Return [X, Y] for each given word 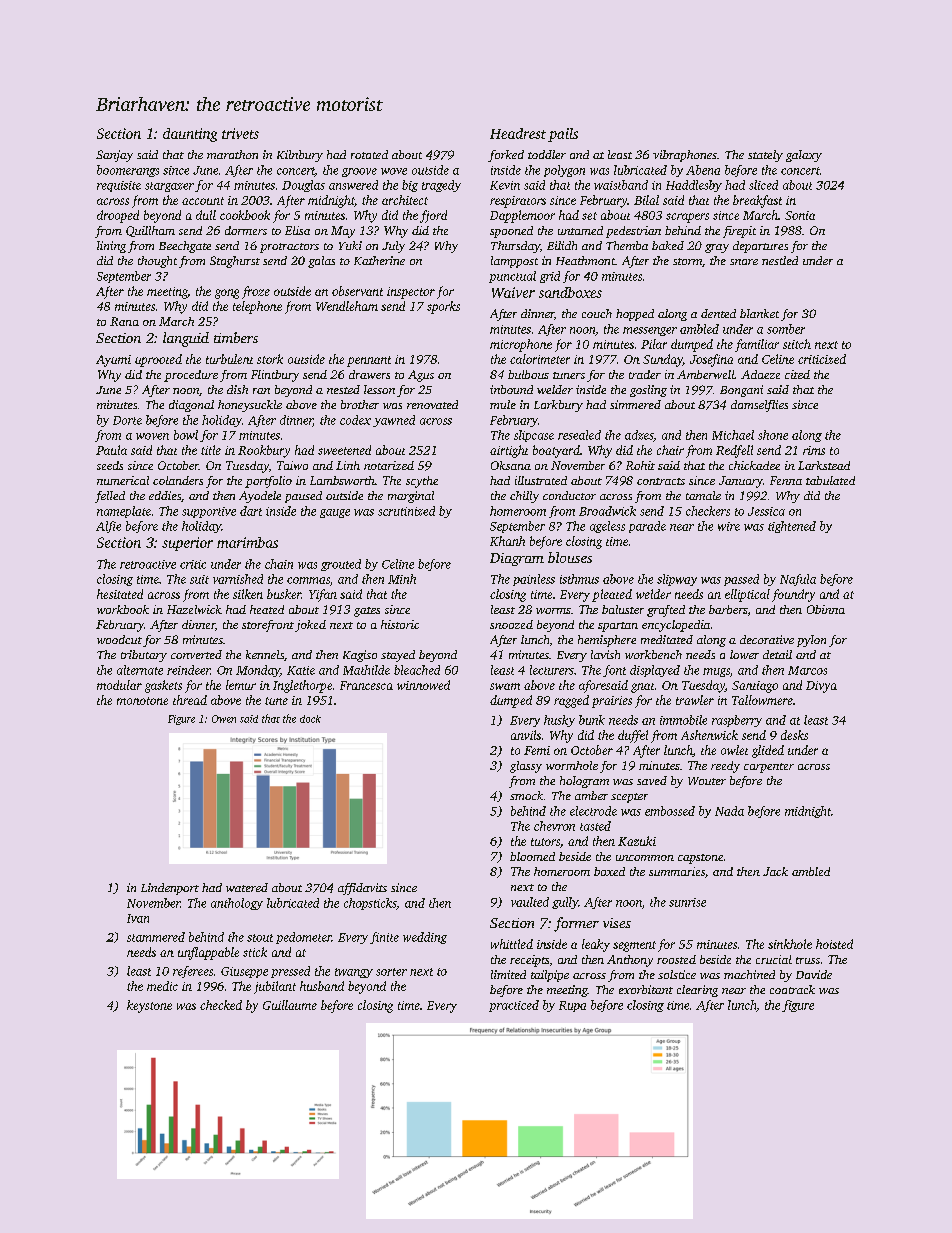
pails [563, 135]
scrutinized [406, 511]
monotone [142, 701]
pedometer [304, 938]
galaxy [804, 156]
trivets [240, 133]
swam [505, 686]
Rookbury [264, 451]
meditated [667, 639]
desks [794, 735]
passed [741, 580]
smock [526, 795]
